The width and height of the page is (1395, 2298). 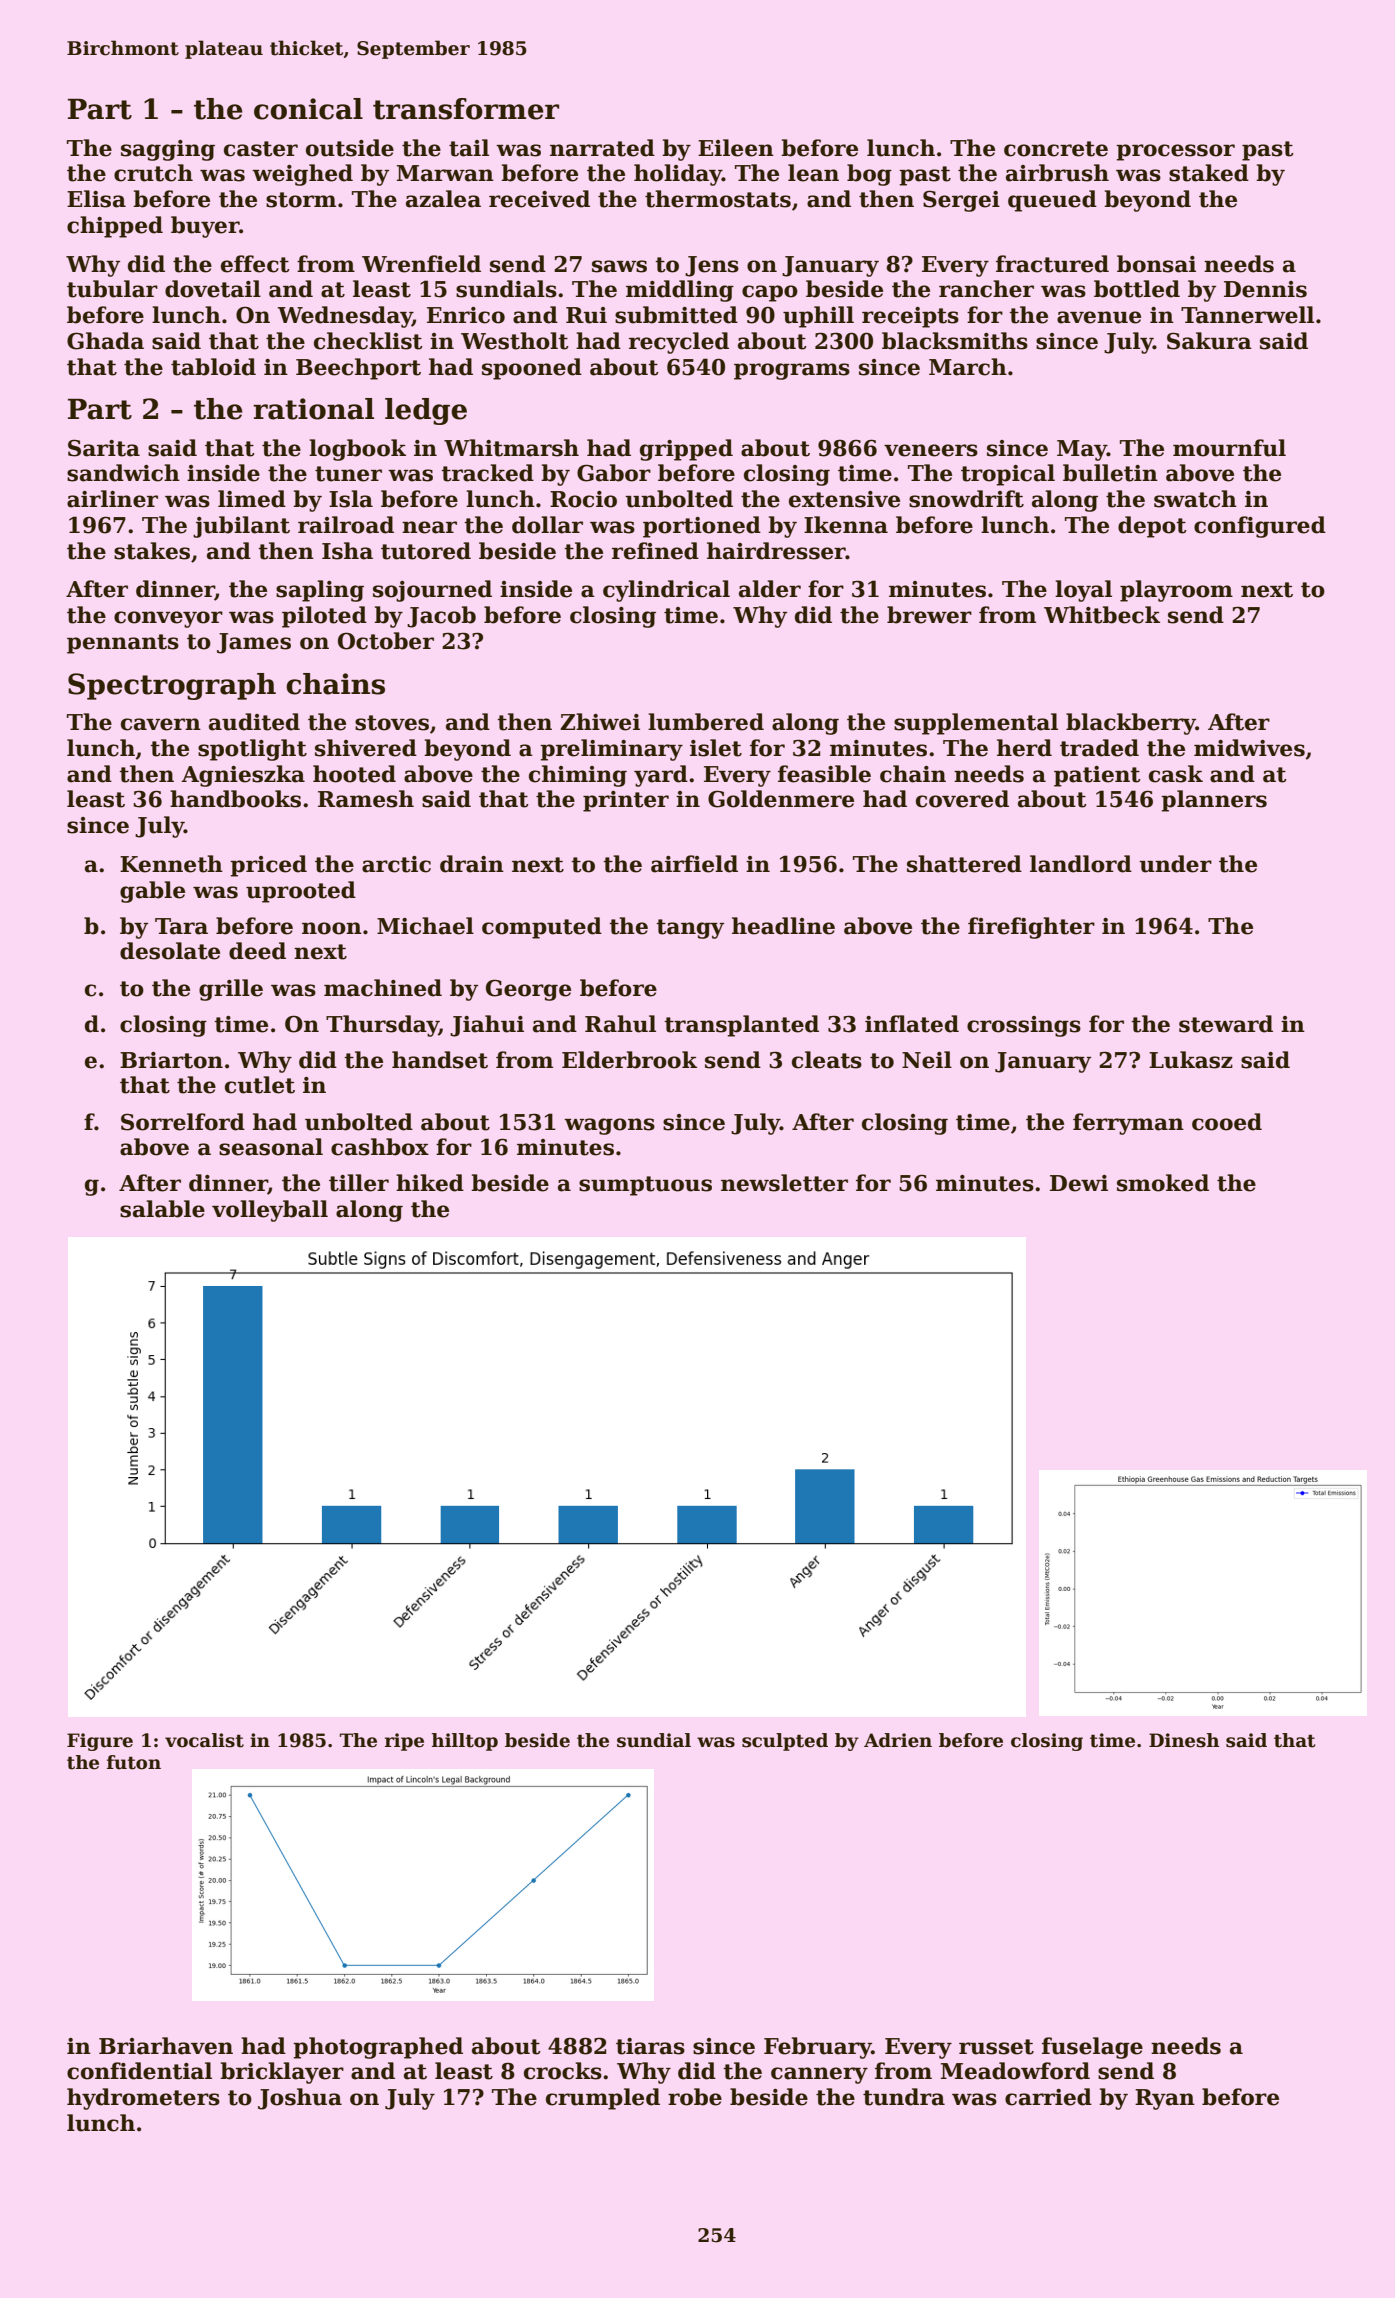 I want to click on transplanted, so click(x=741, y=1026).
